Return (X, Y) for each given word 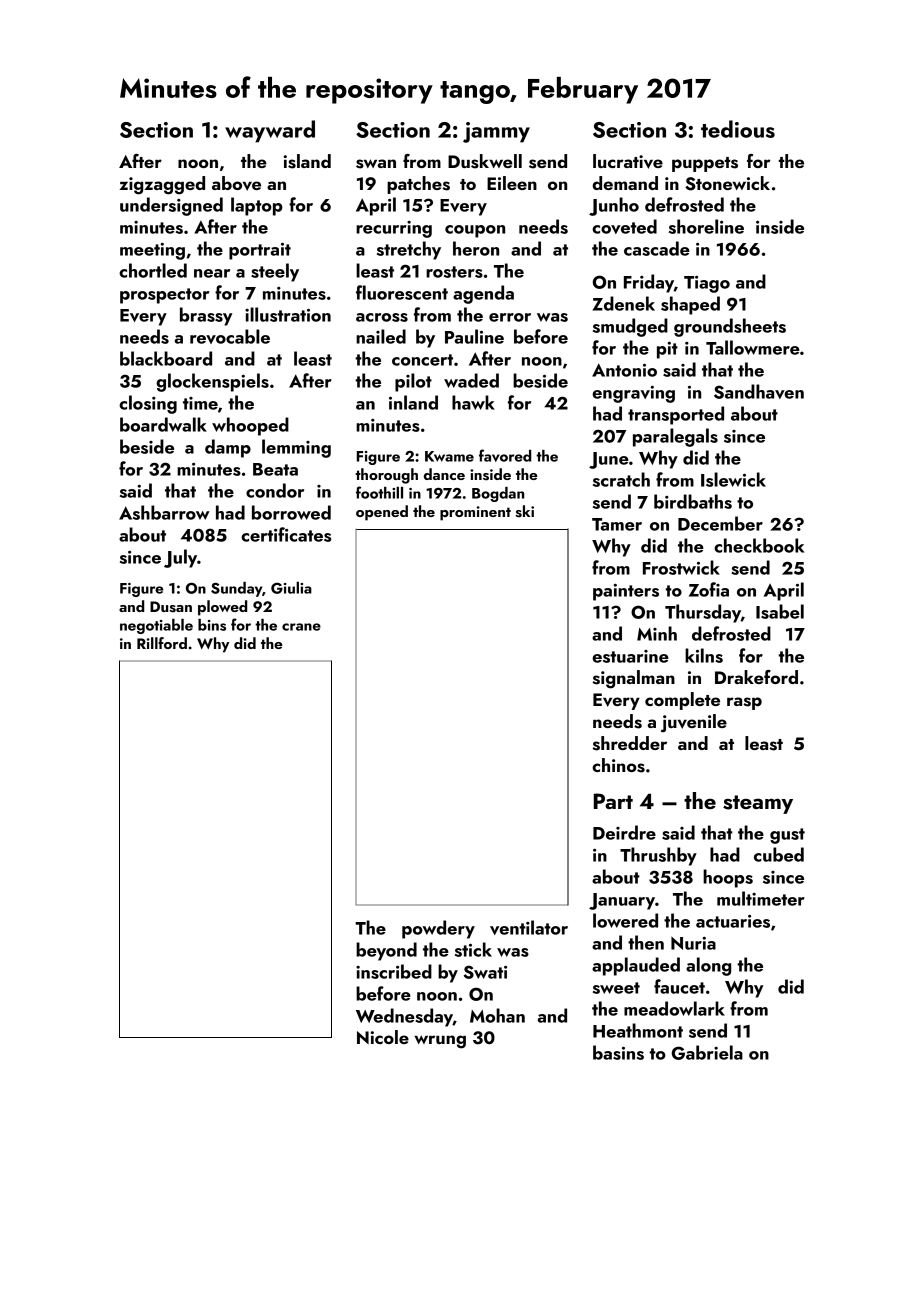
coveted (624, 226)
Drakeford (756, 677)
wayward (270, 131)
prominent (475, 513)
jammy (496, 132)
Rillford (162, 643)
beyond (386, 951)
